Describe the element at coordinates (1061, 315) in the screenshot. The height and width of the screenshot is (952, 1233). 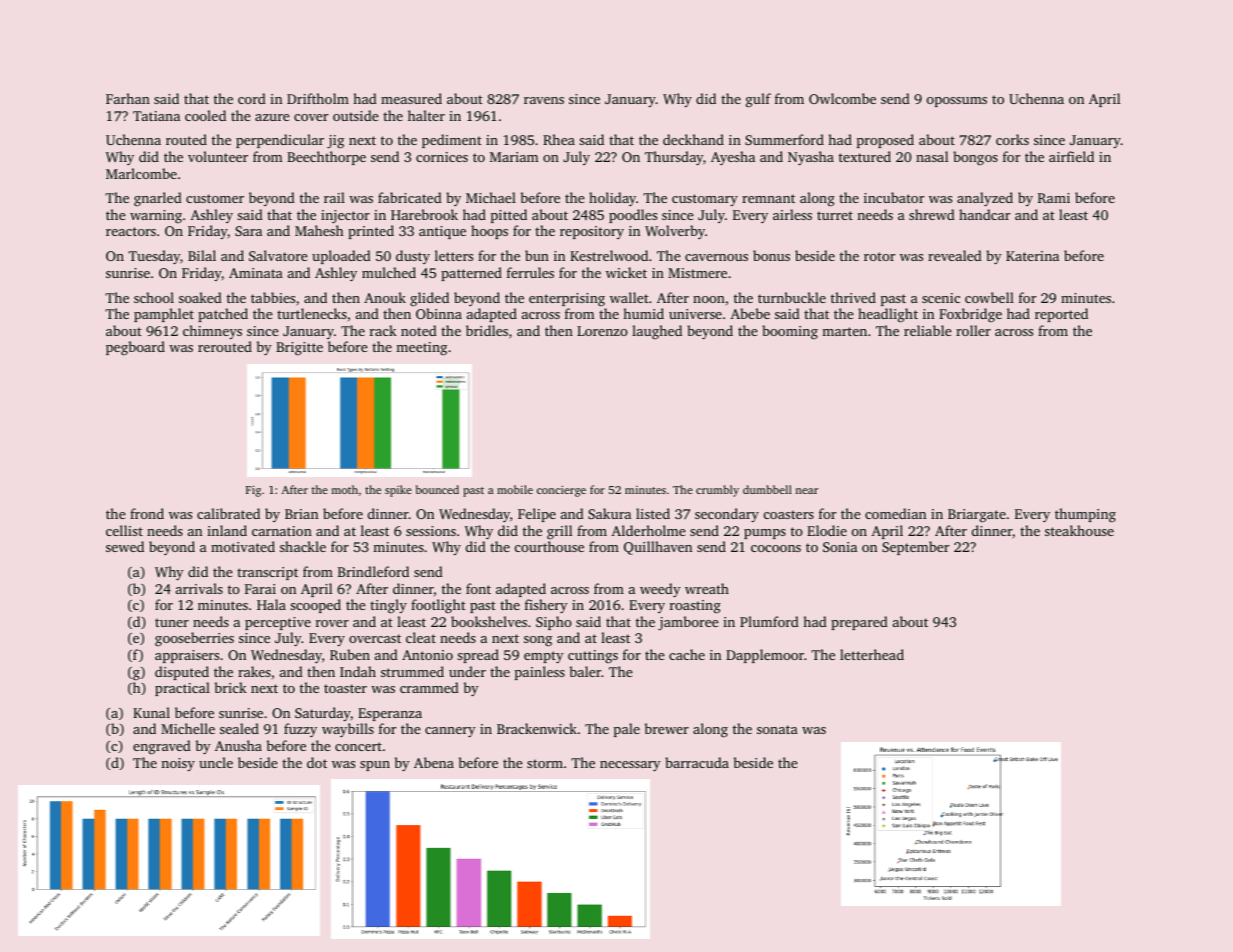
I see `reported` at that location.
